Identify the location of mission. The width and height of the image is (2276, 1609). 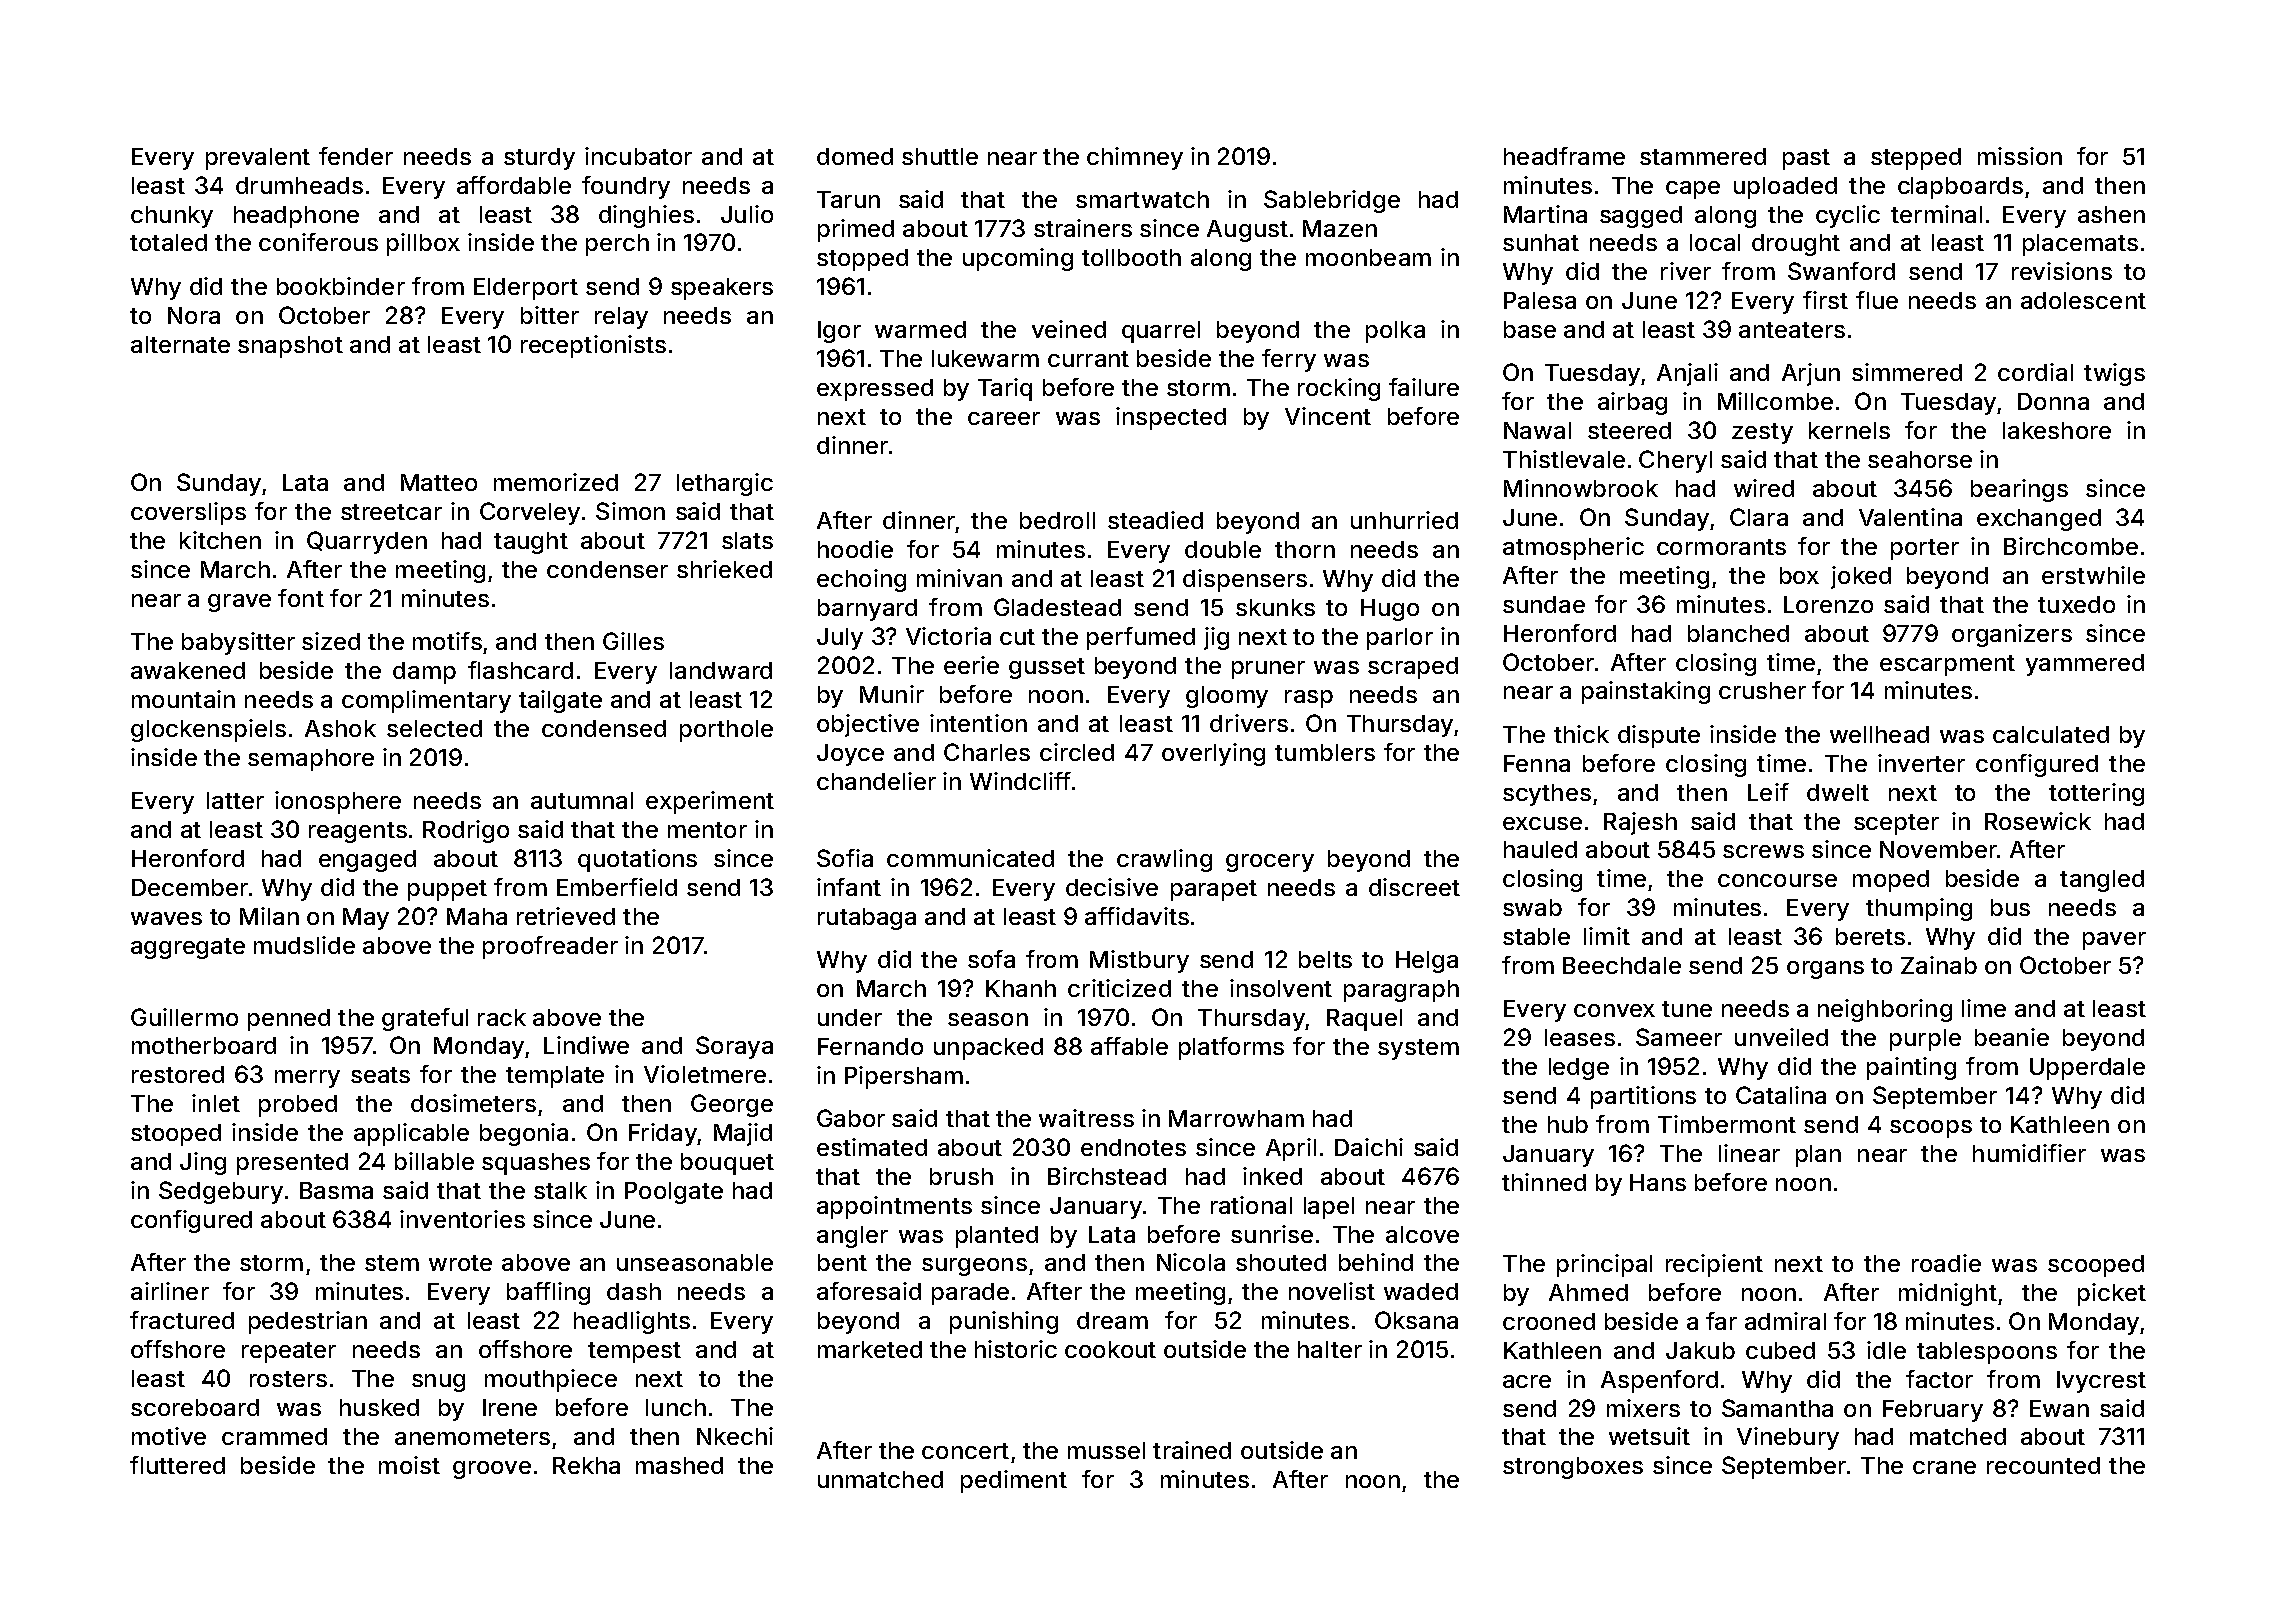
(2020, 156).
